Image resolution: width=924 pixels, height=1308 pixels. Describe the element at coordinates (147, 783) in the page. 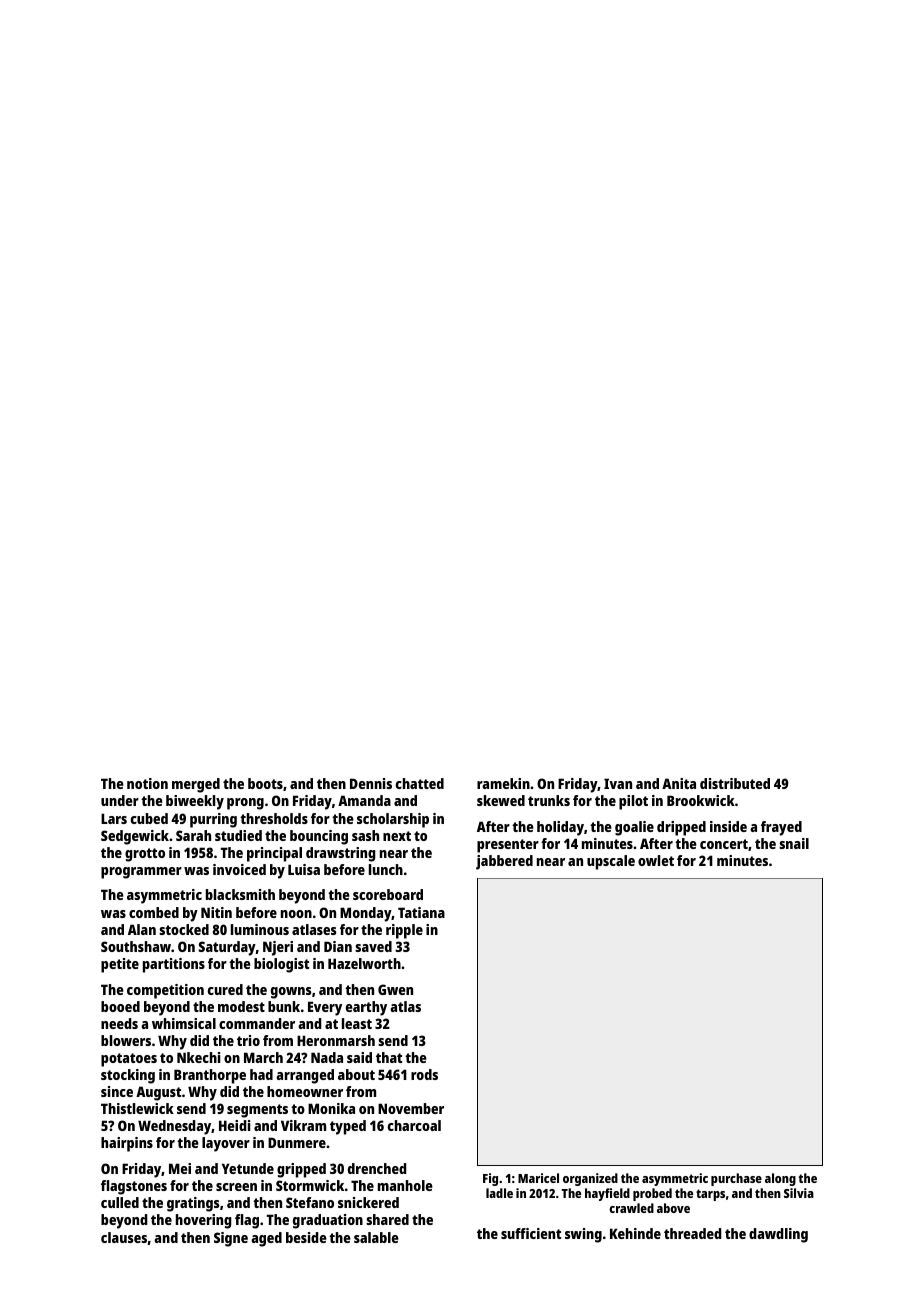

I see `notion` at that location.
